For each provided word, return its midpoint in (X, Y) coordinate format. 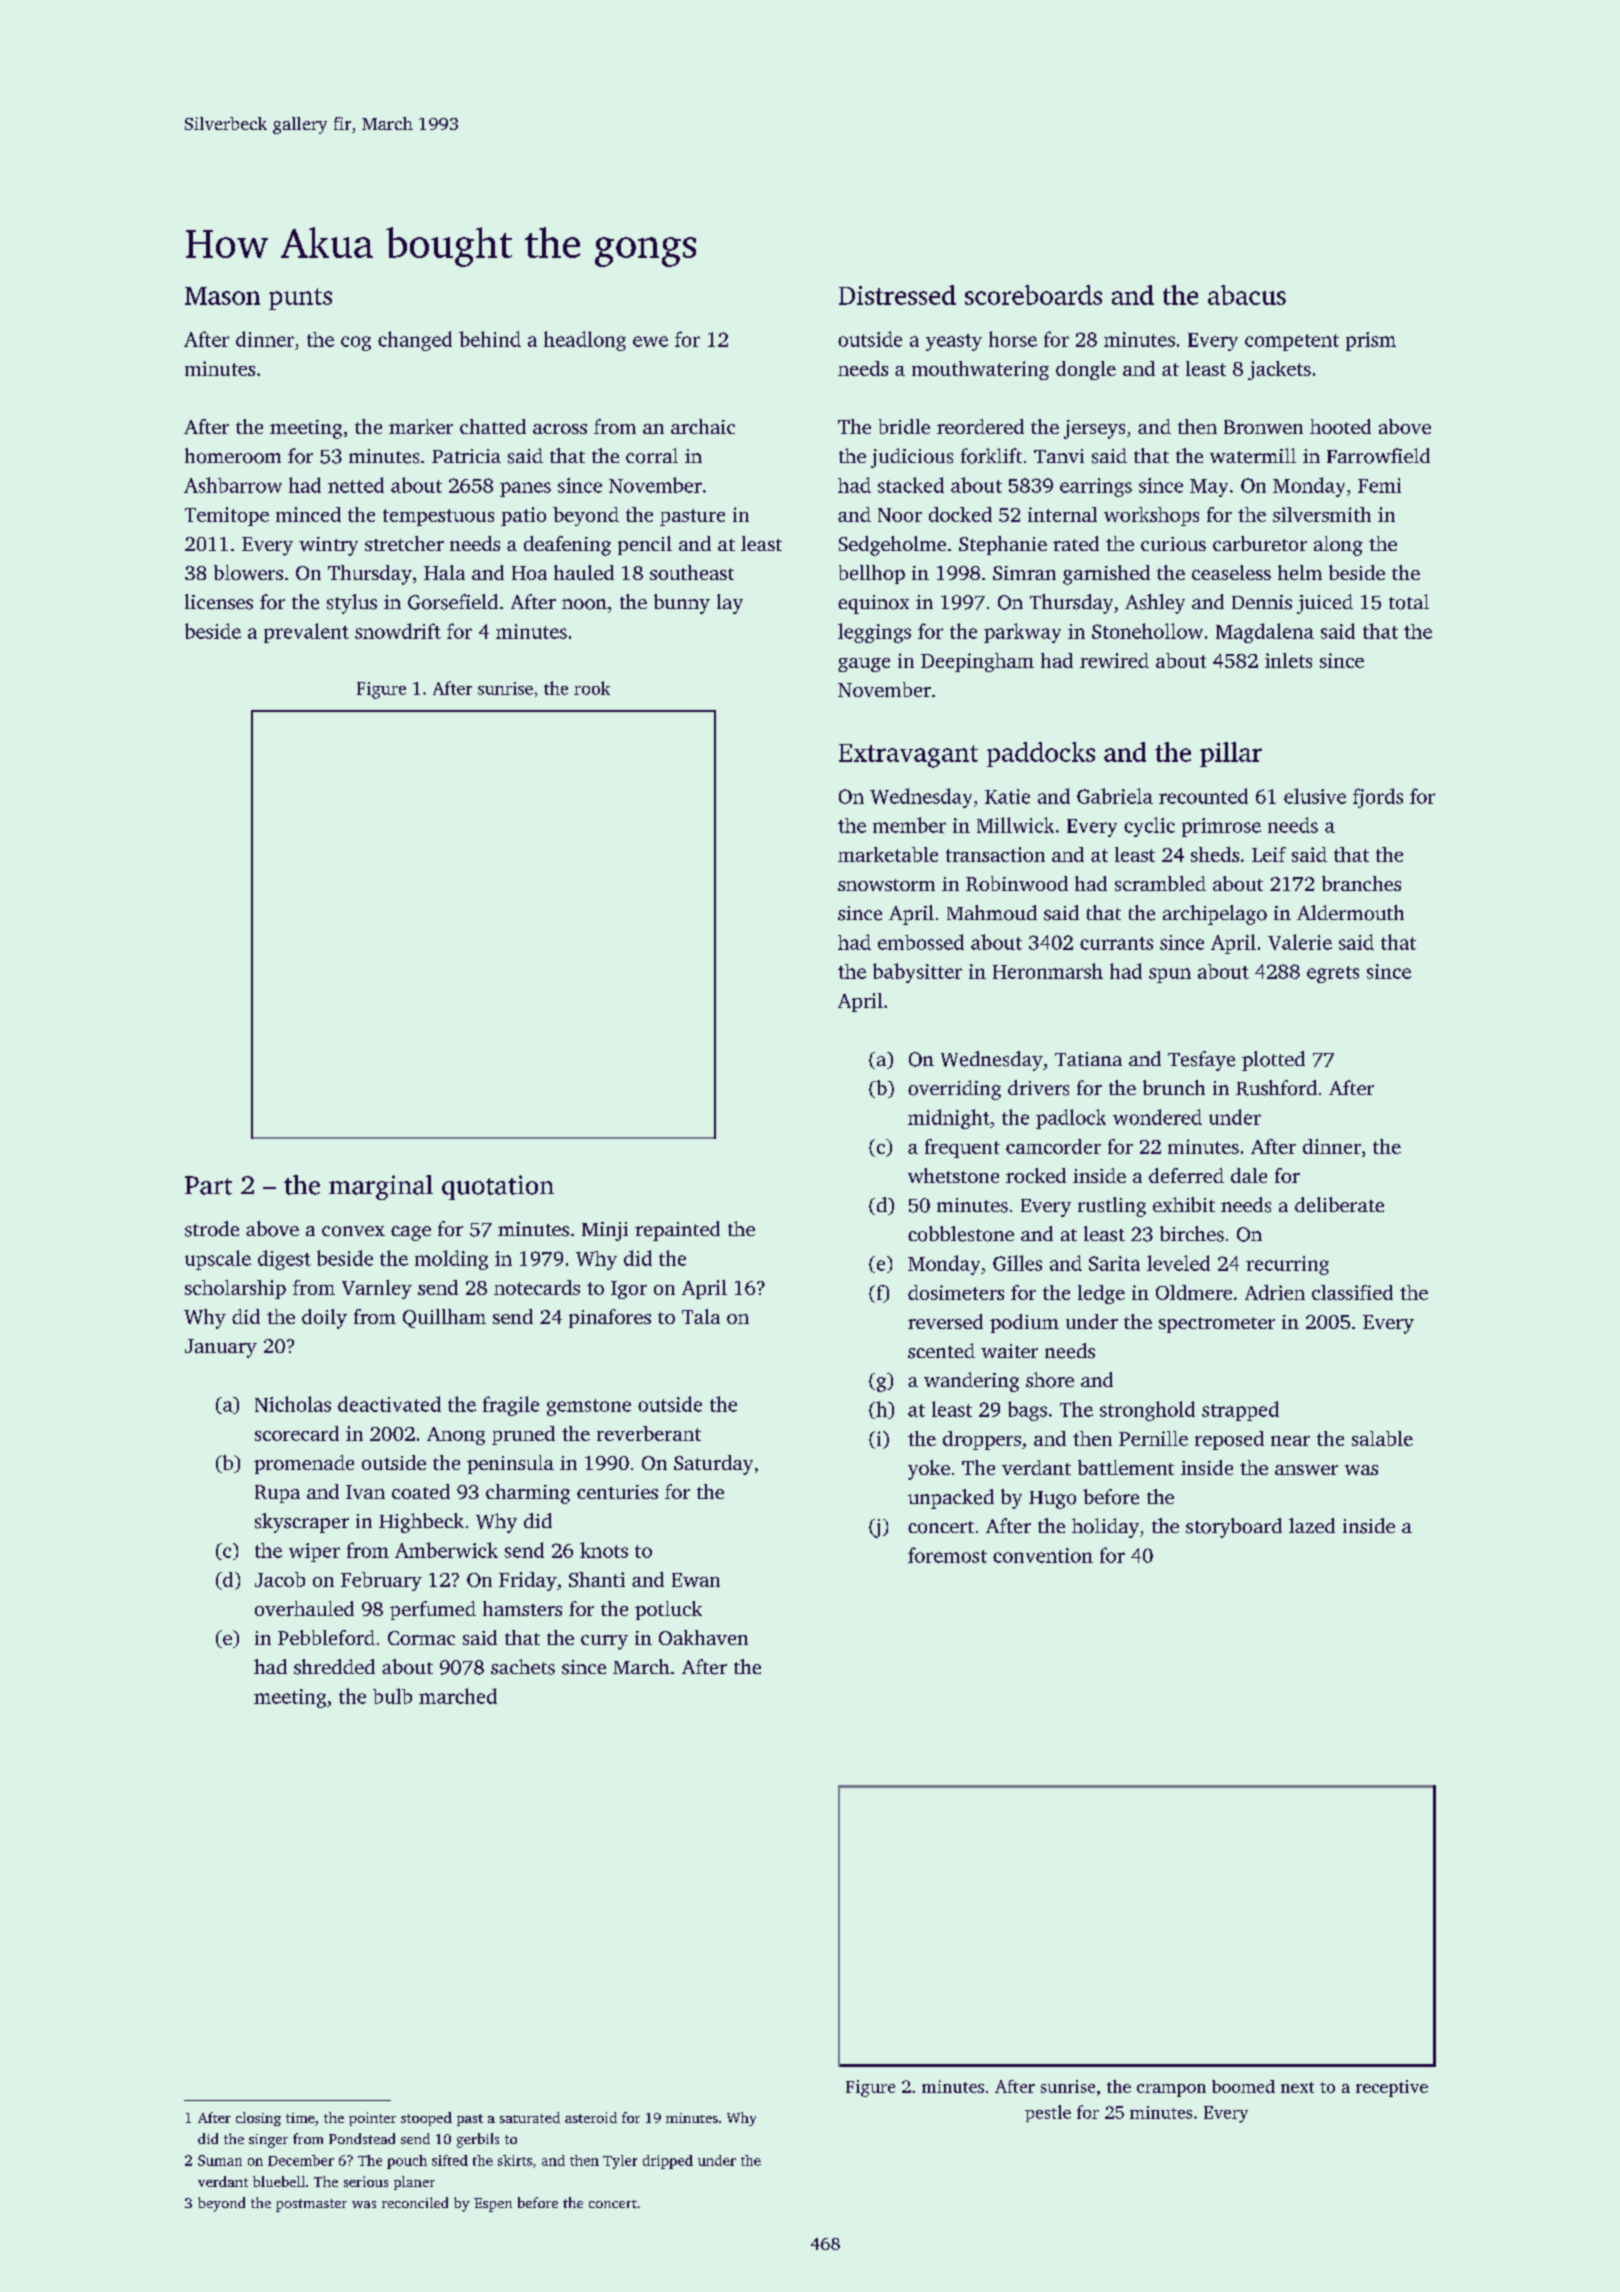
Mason (222, 296)
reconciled (415, 2202)
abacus (1247, 295)
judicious (912, 458)
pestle (1048, 2113)
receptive (1392, 2088)
